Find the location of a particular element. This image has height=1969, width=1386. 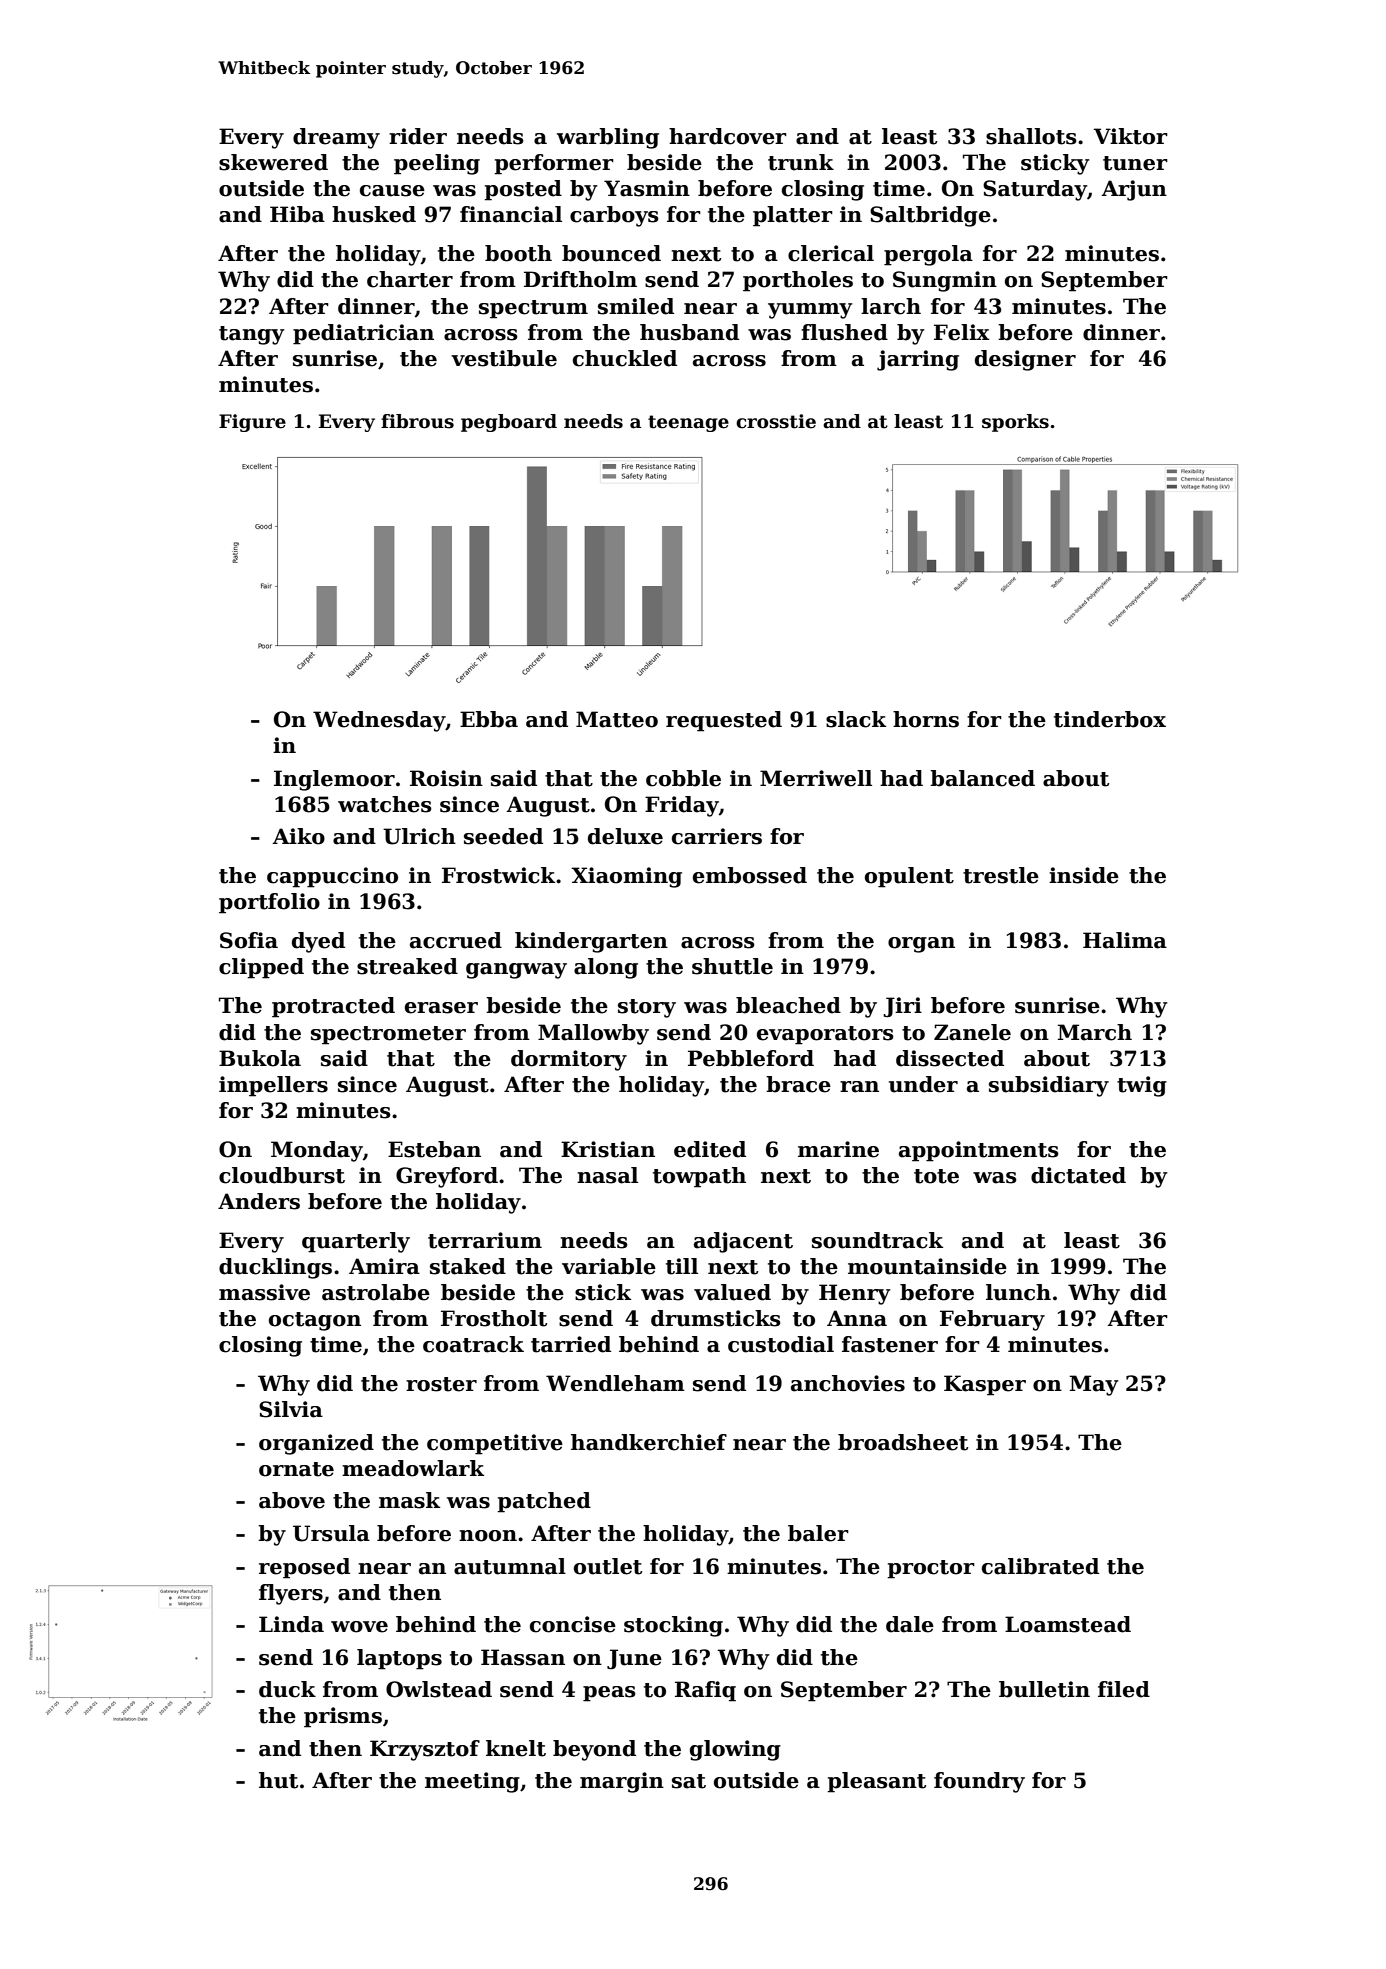

sporks is located at coordinates (1015, 423).
